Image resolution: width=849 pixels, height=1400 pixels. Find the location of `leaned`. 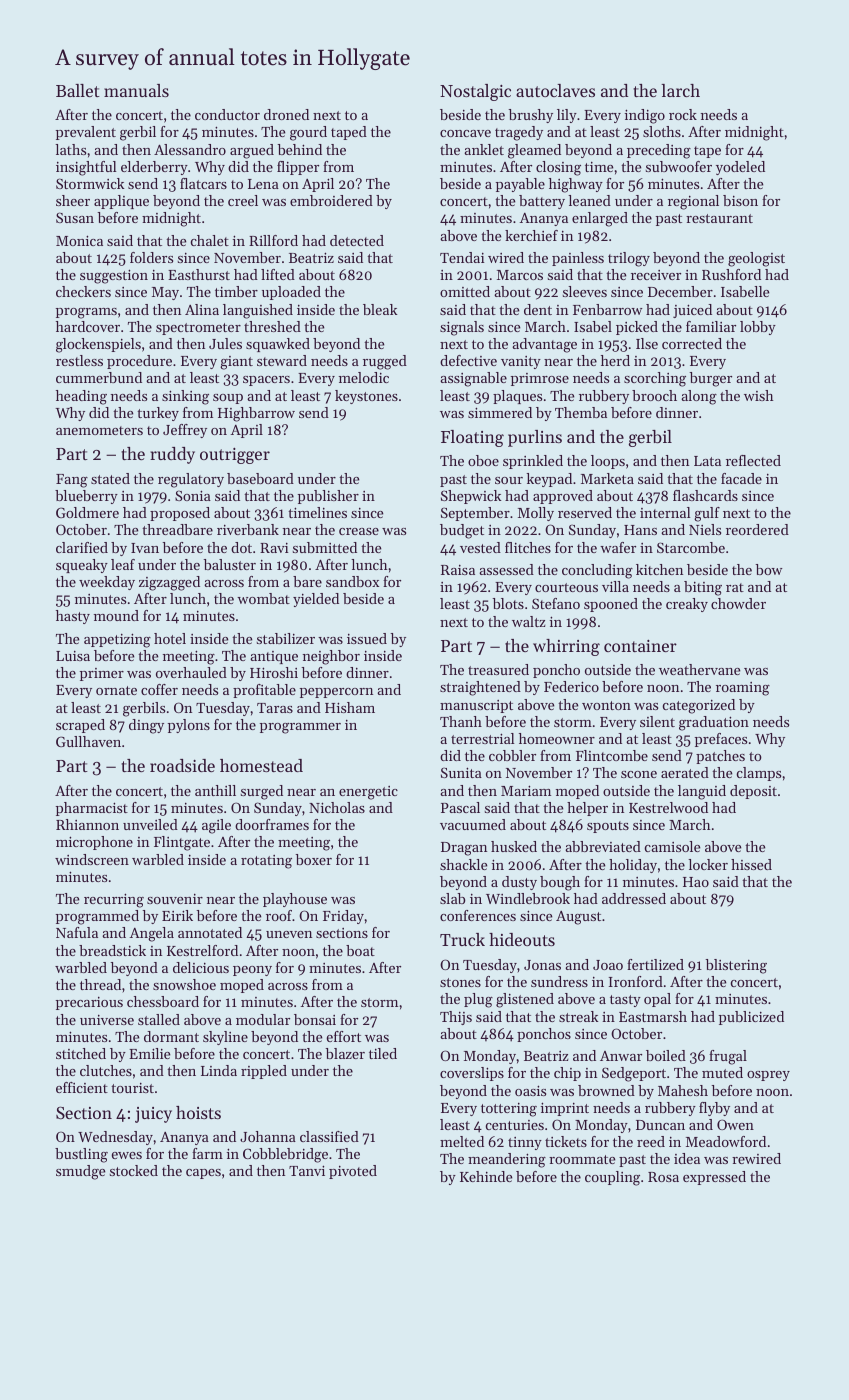

leaned is located at coordinates (589, 200).
